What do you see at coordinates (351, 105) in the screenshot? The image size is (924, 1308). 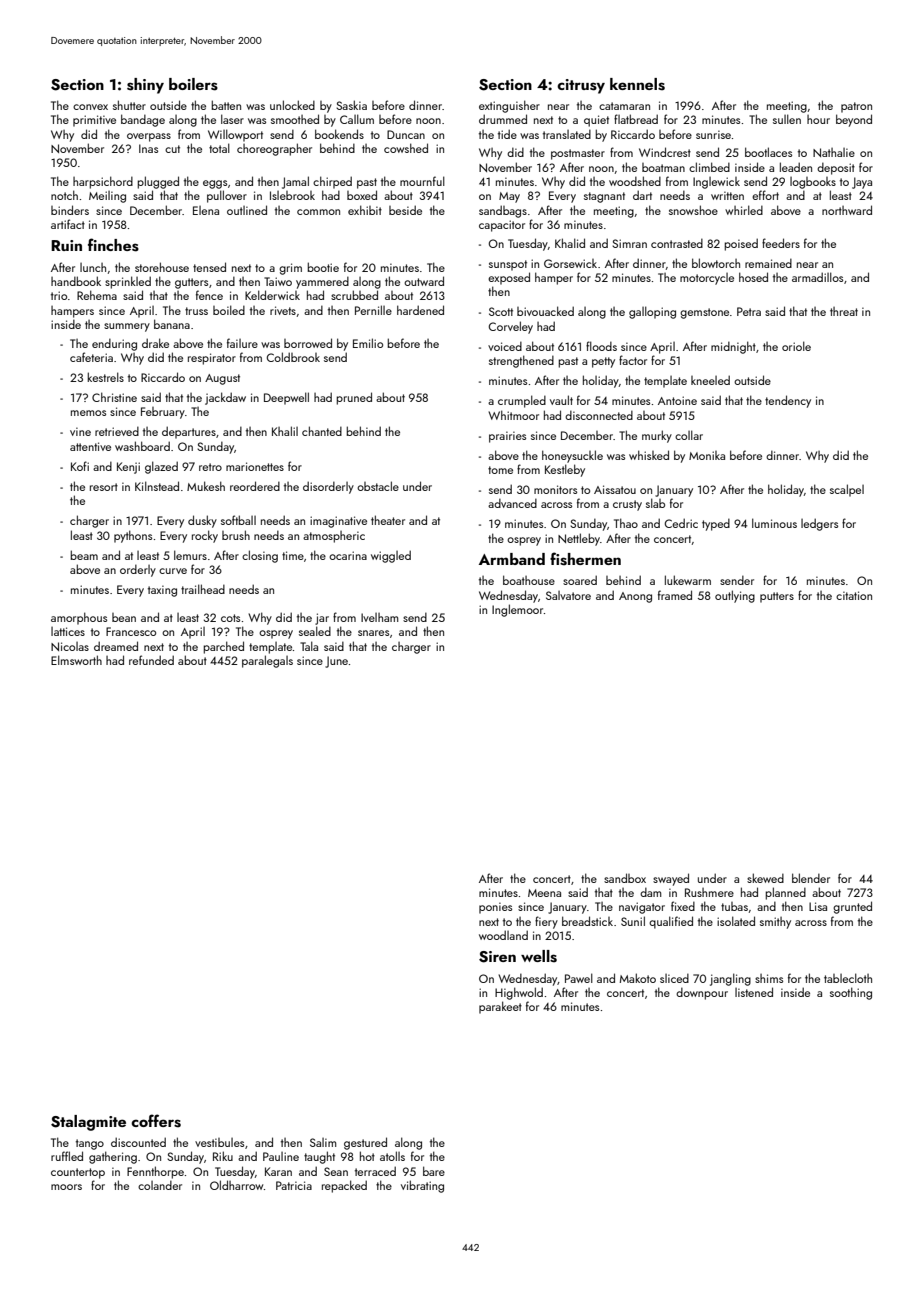 I see `Saskia` at bounding box center [351, 105].
